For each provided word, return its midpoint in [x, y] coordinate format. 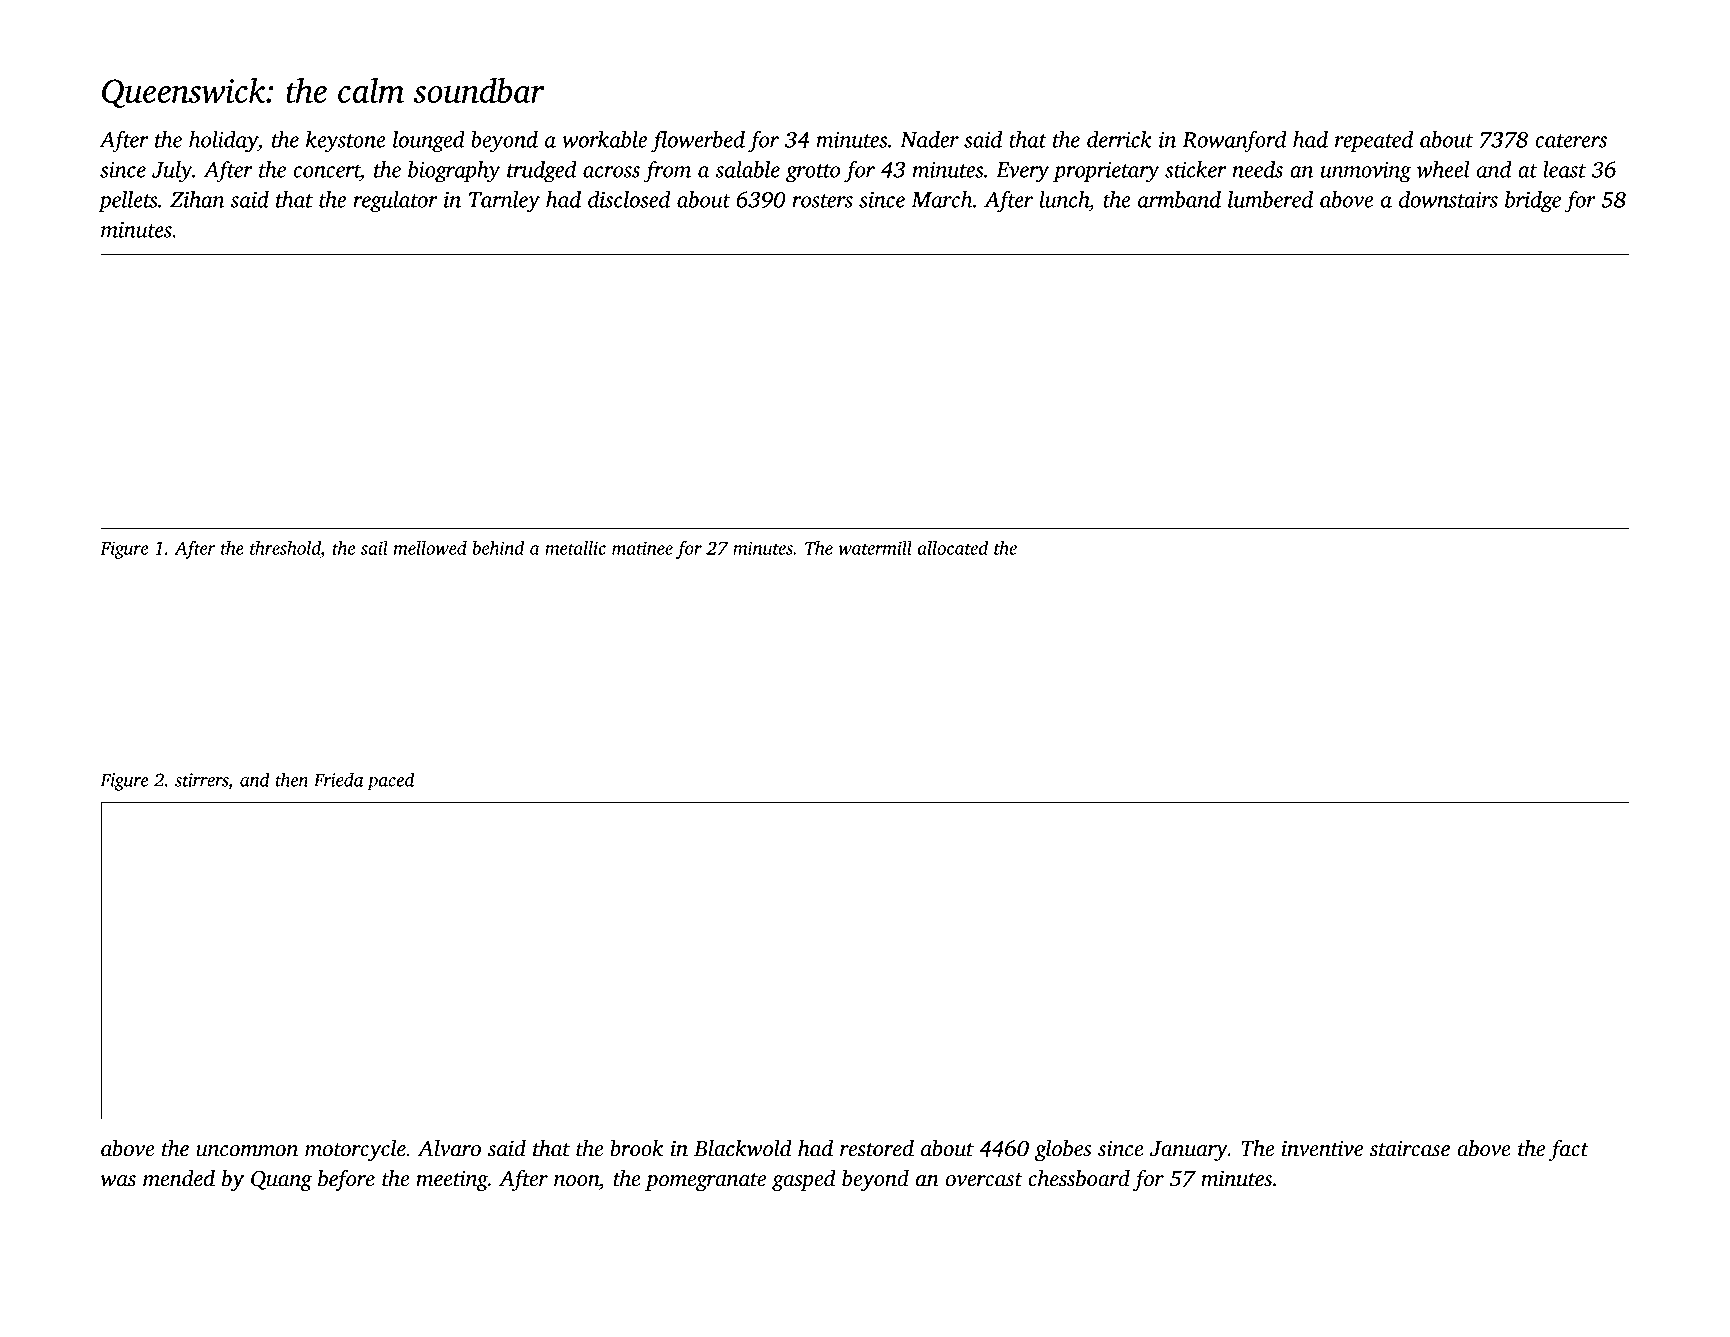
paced [390, 781]
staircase [1410, 1148]
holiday [223, 142]
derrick [1119, 139]
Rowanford [1234, 142]
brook [636, 1148]
